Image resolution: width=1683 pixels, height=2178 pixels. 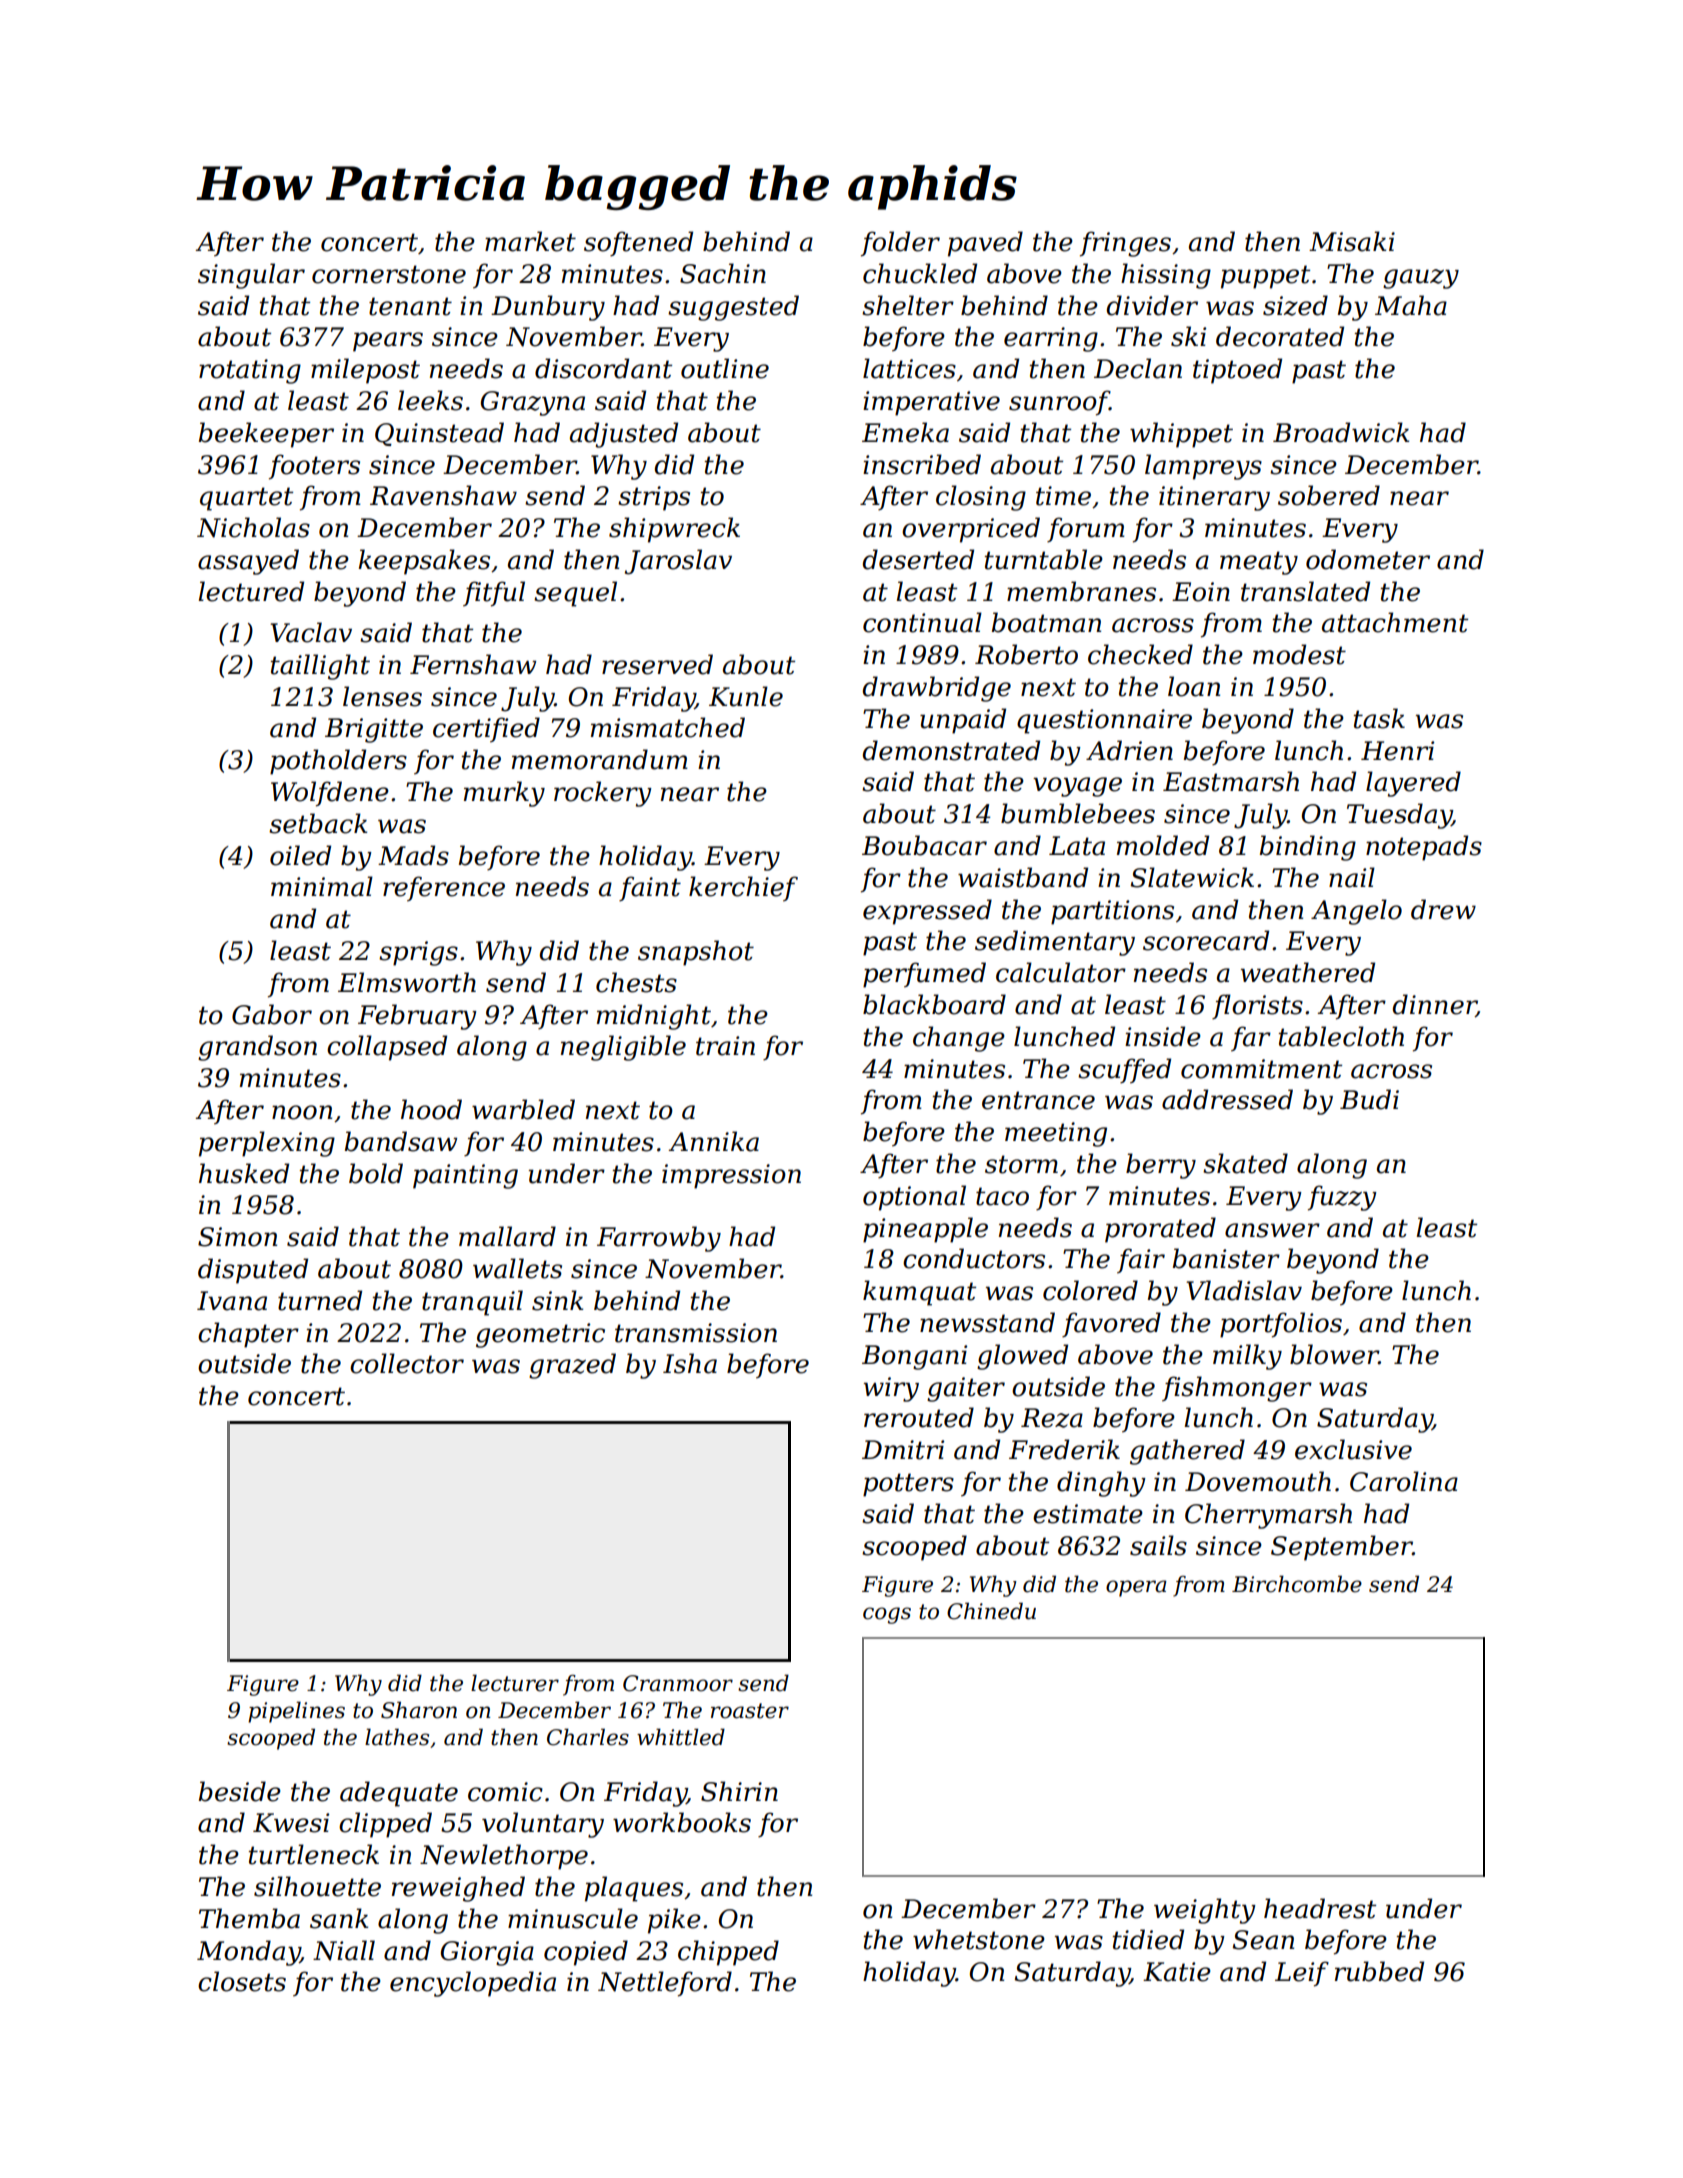 What do you see at coordinates (665, 1984) in the document?
I see `Nettleford` at bounding box center [665, 1984].
